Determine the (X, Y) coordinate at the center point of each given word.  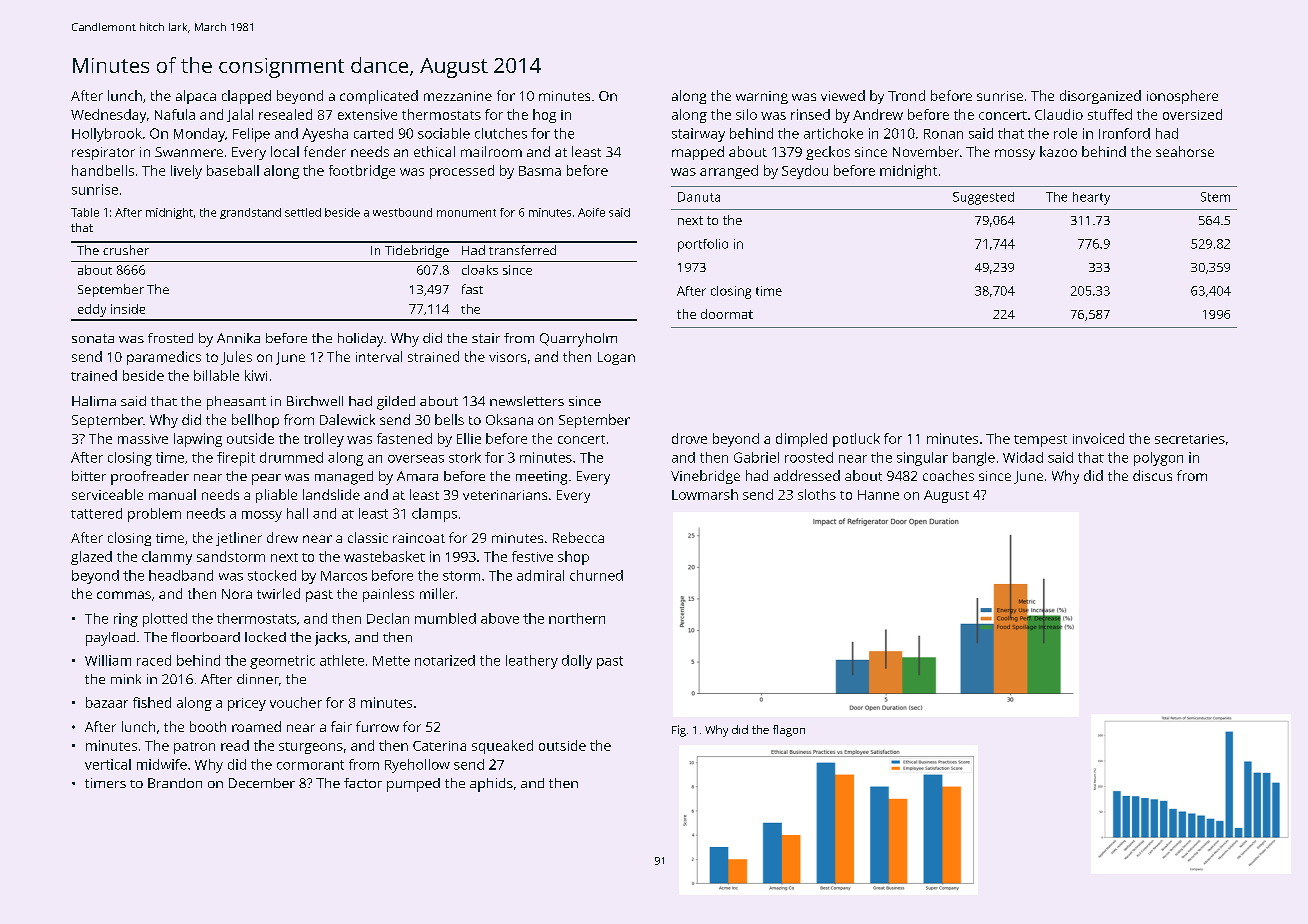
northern (577, 618)
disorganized (1100, 97)
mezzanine (458, 96)
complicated (379, 97)
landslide (331, 494)
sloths (817, 494)
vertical (108, 764)
